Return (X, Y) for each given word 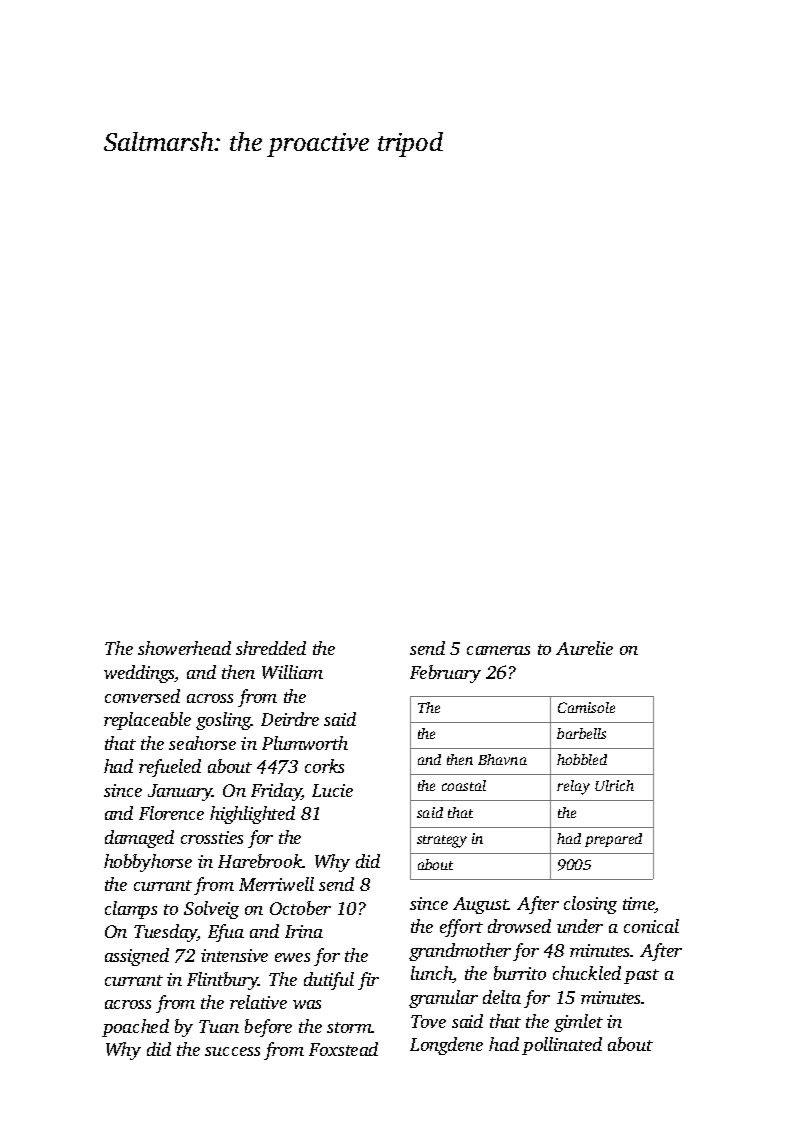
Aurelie (584, 648)
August (480, 905)
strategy (442, 841)
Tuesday (165, 933)
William (292, 672)
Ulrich (614, 785)
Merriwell (276, 884)
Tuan (219, 1026)
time (639, 905)
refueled (170, 768)
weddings (139, 674)
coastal (464, 785)
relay (573, 787)
